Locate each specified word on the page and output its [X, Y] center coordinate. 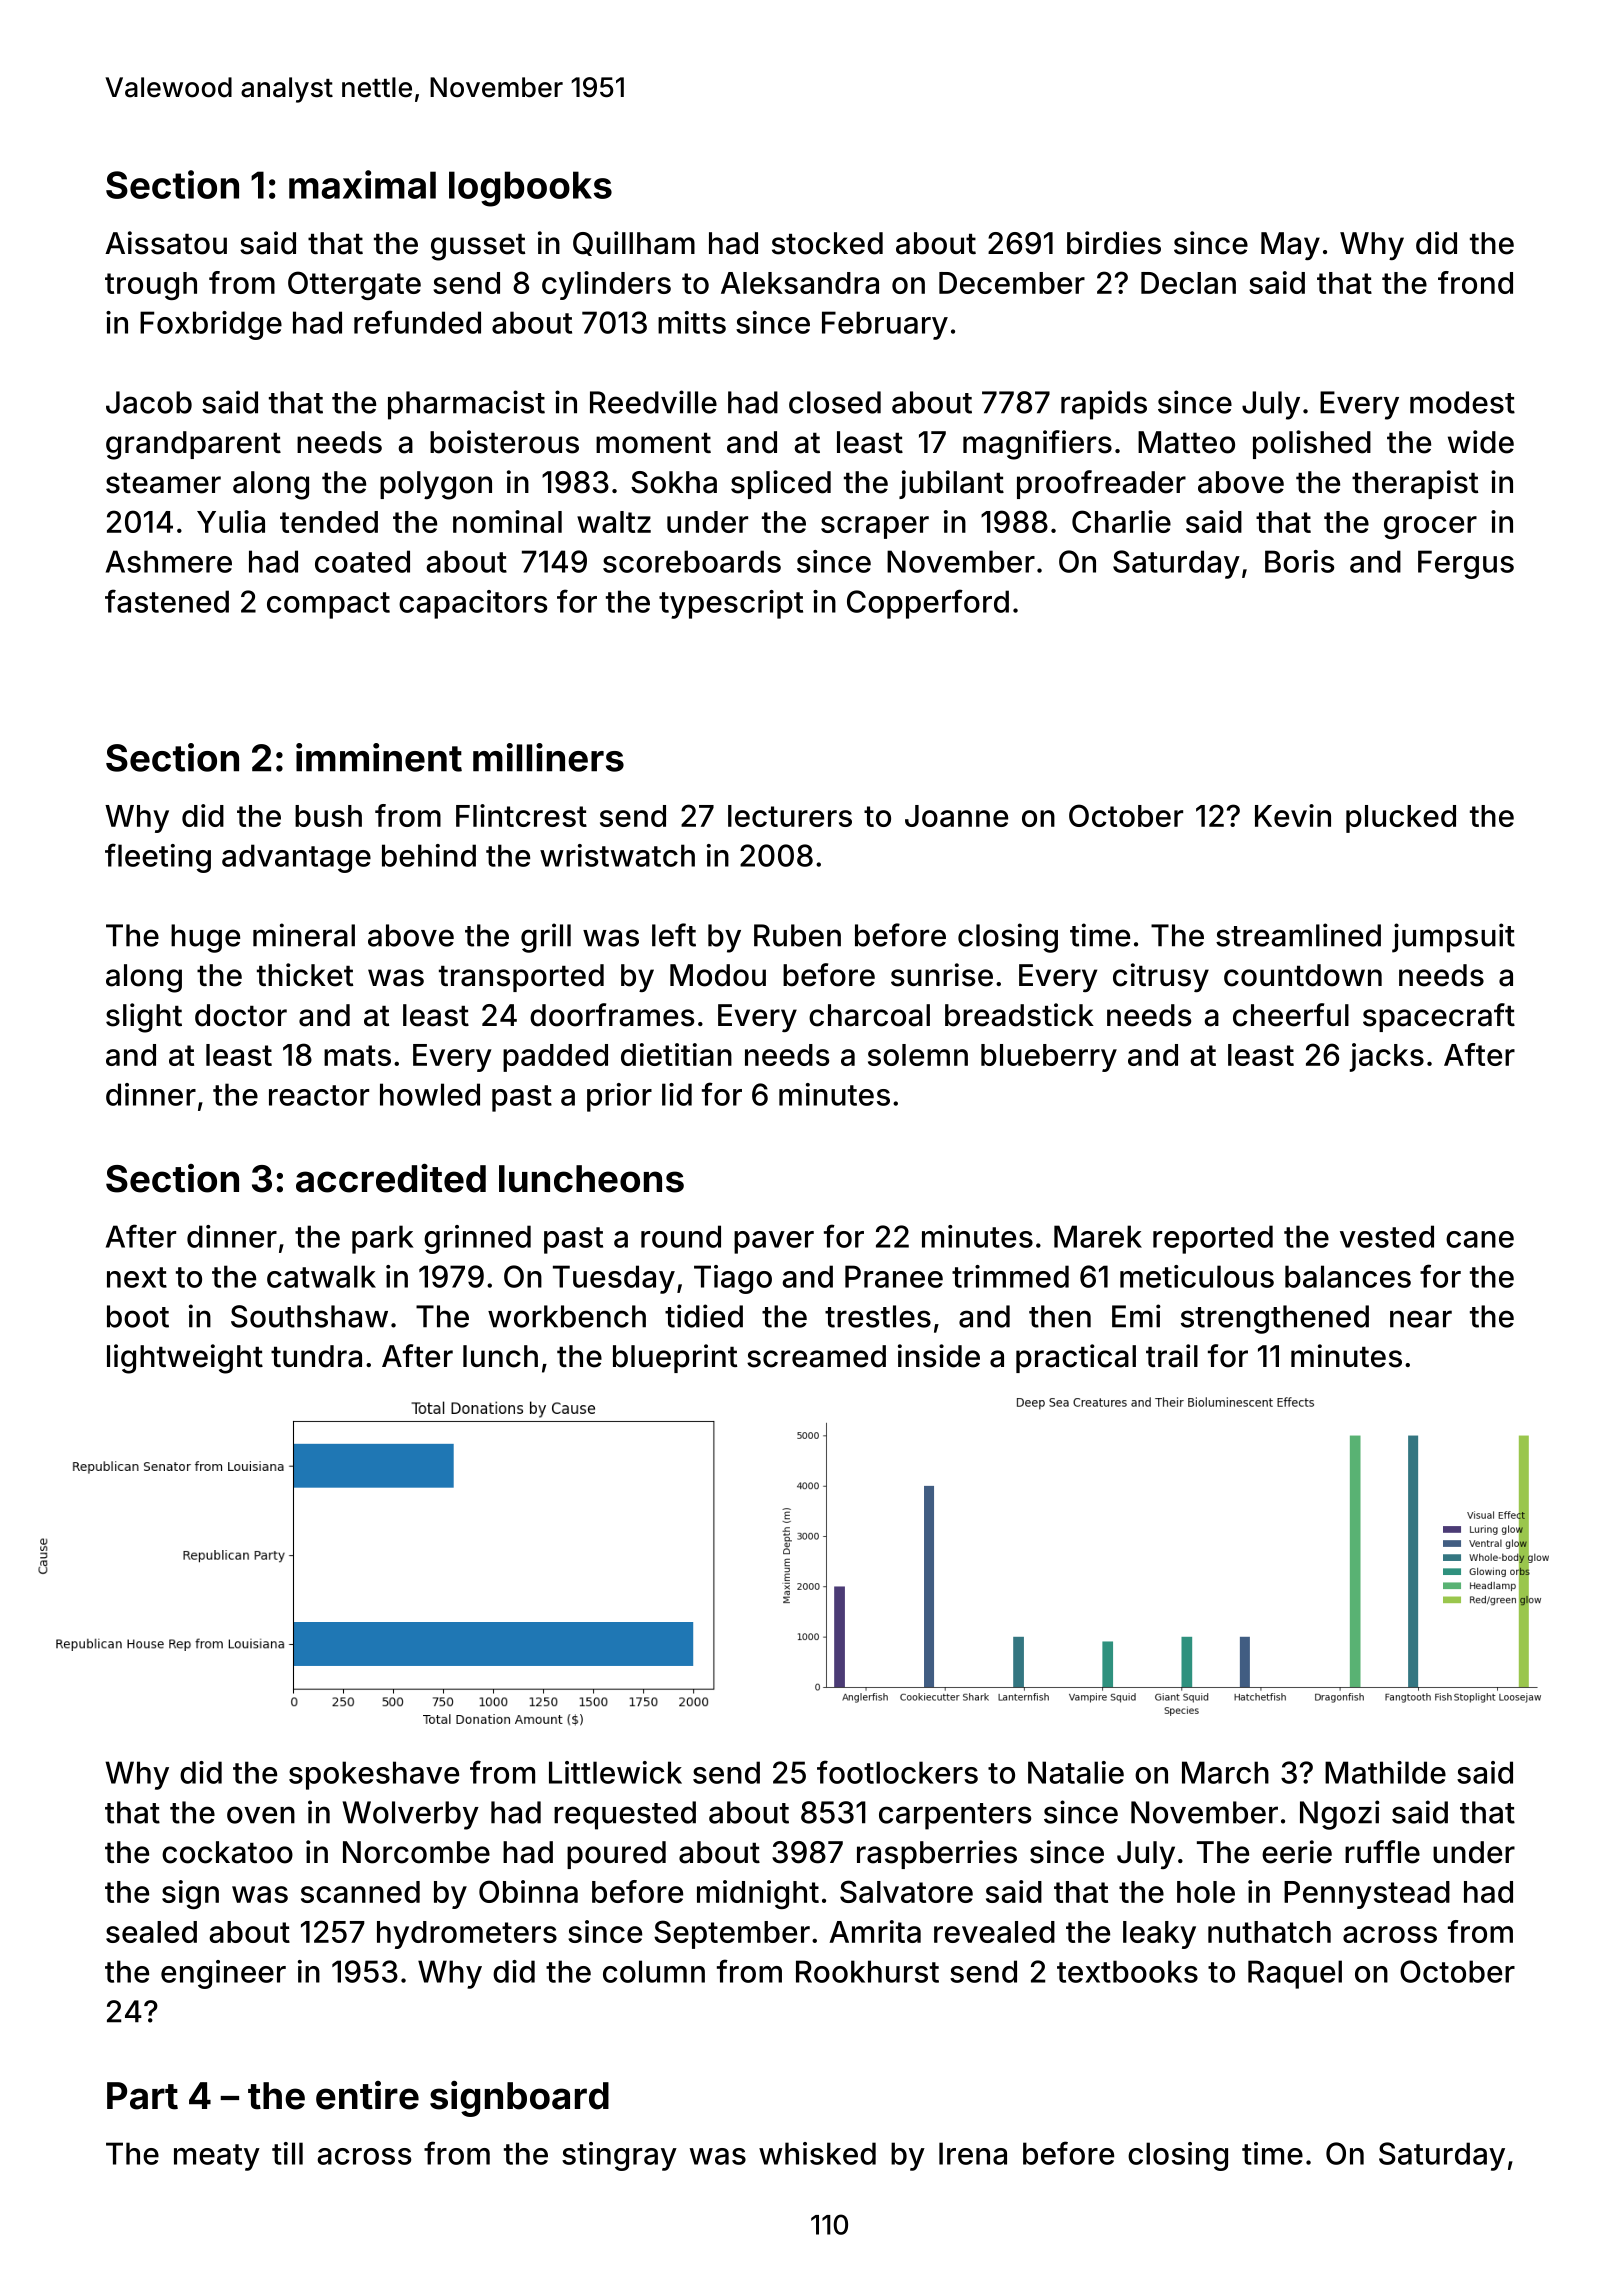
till [287, 2153]
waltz [614, 522]
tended [329, 522]
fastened [167, 601]
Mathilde [1385, 1772]
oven [261, 1815]
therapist [1415, 484]
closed [835, 402]
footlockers [897, 1772]
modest [1462, 402]
